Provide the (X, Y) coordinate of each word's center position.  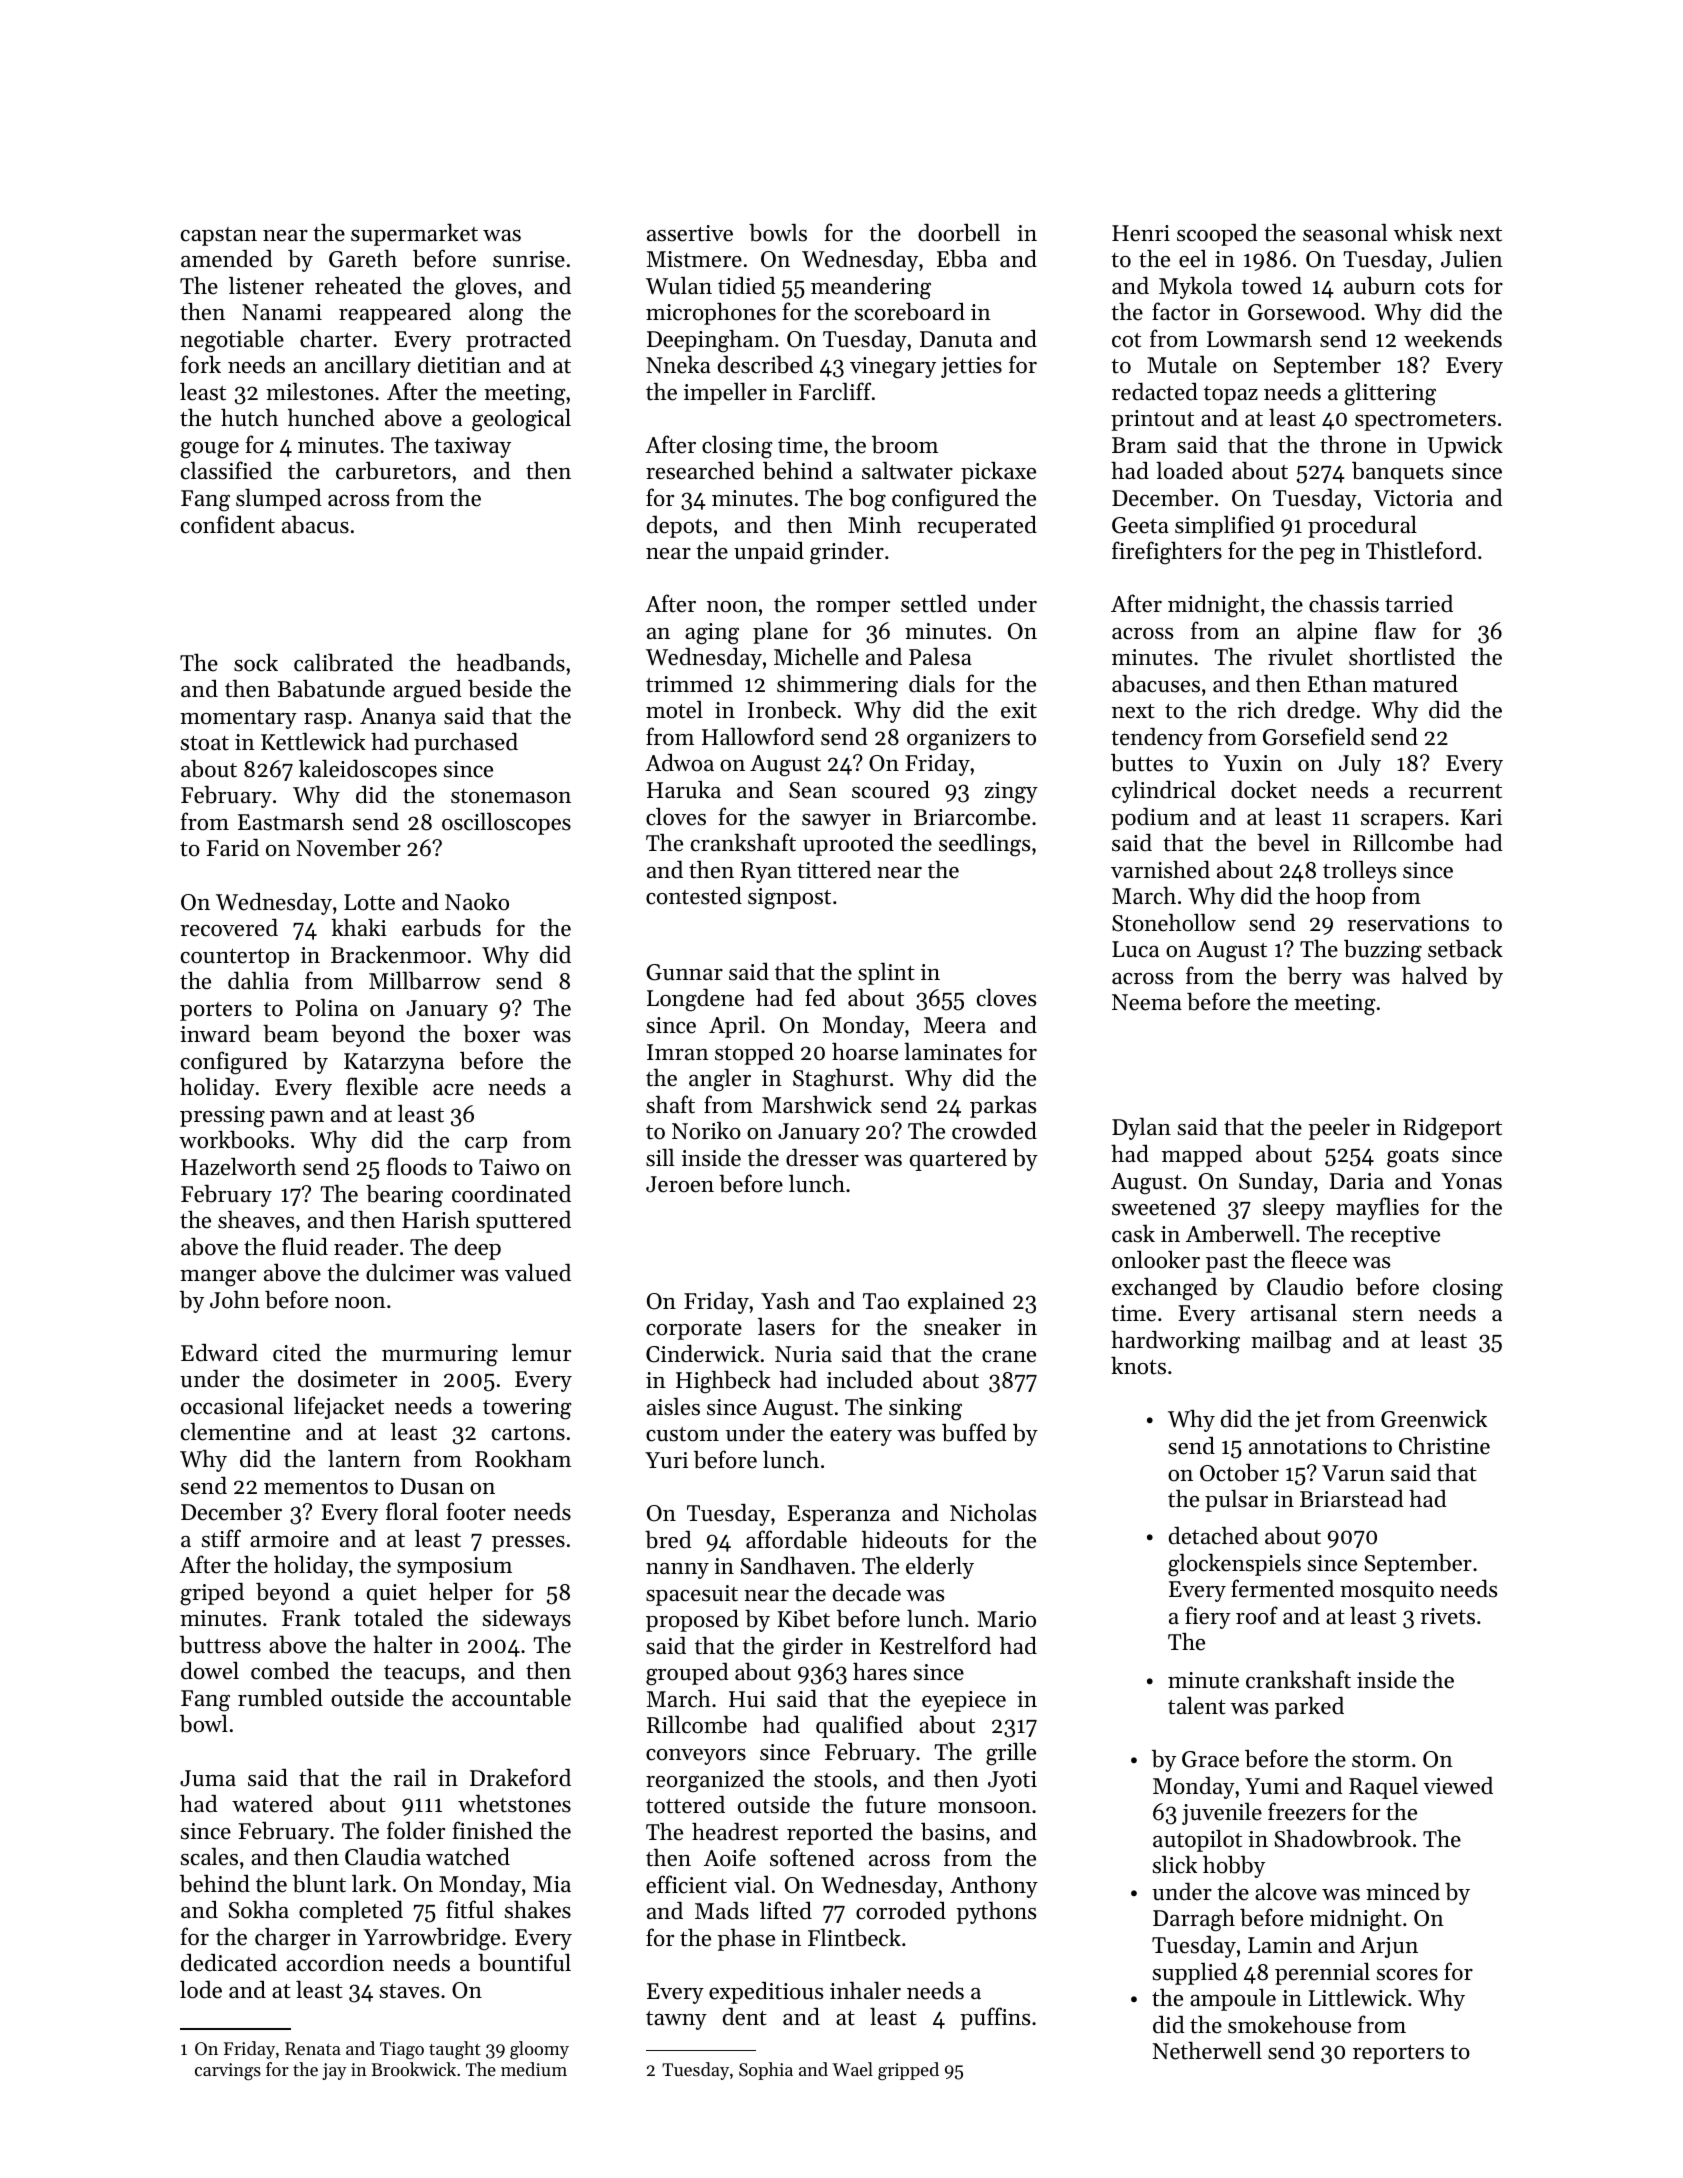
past (1227, 1263)
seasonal (1345, 232)
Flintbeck (854, 1937)
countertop (235, 958)
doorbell (959, 232)
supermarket (414, 234)
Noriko (706, 1131)
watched (468, 1857)
